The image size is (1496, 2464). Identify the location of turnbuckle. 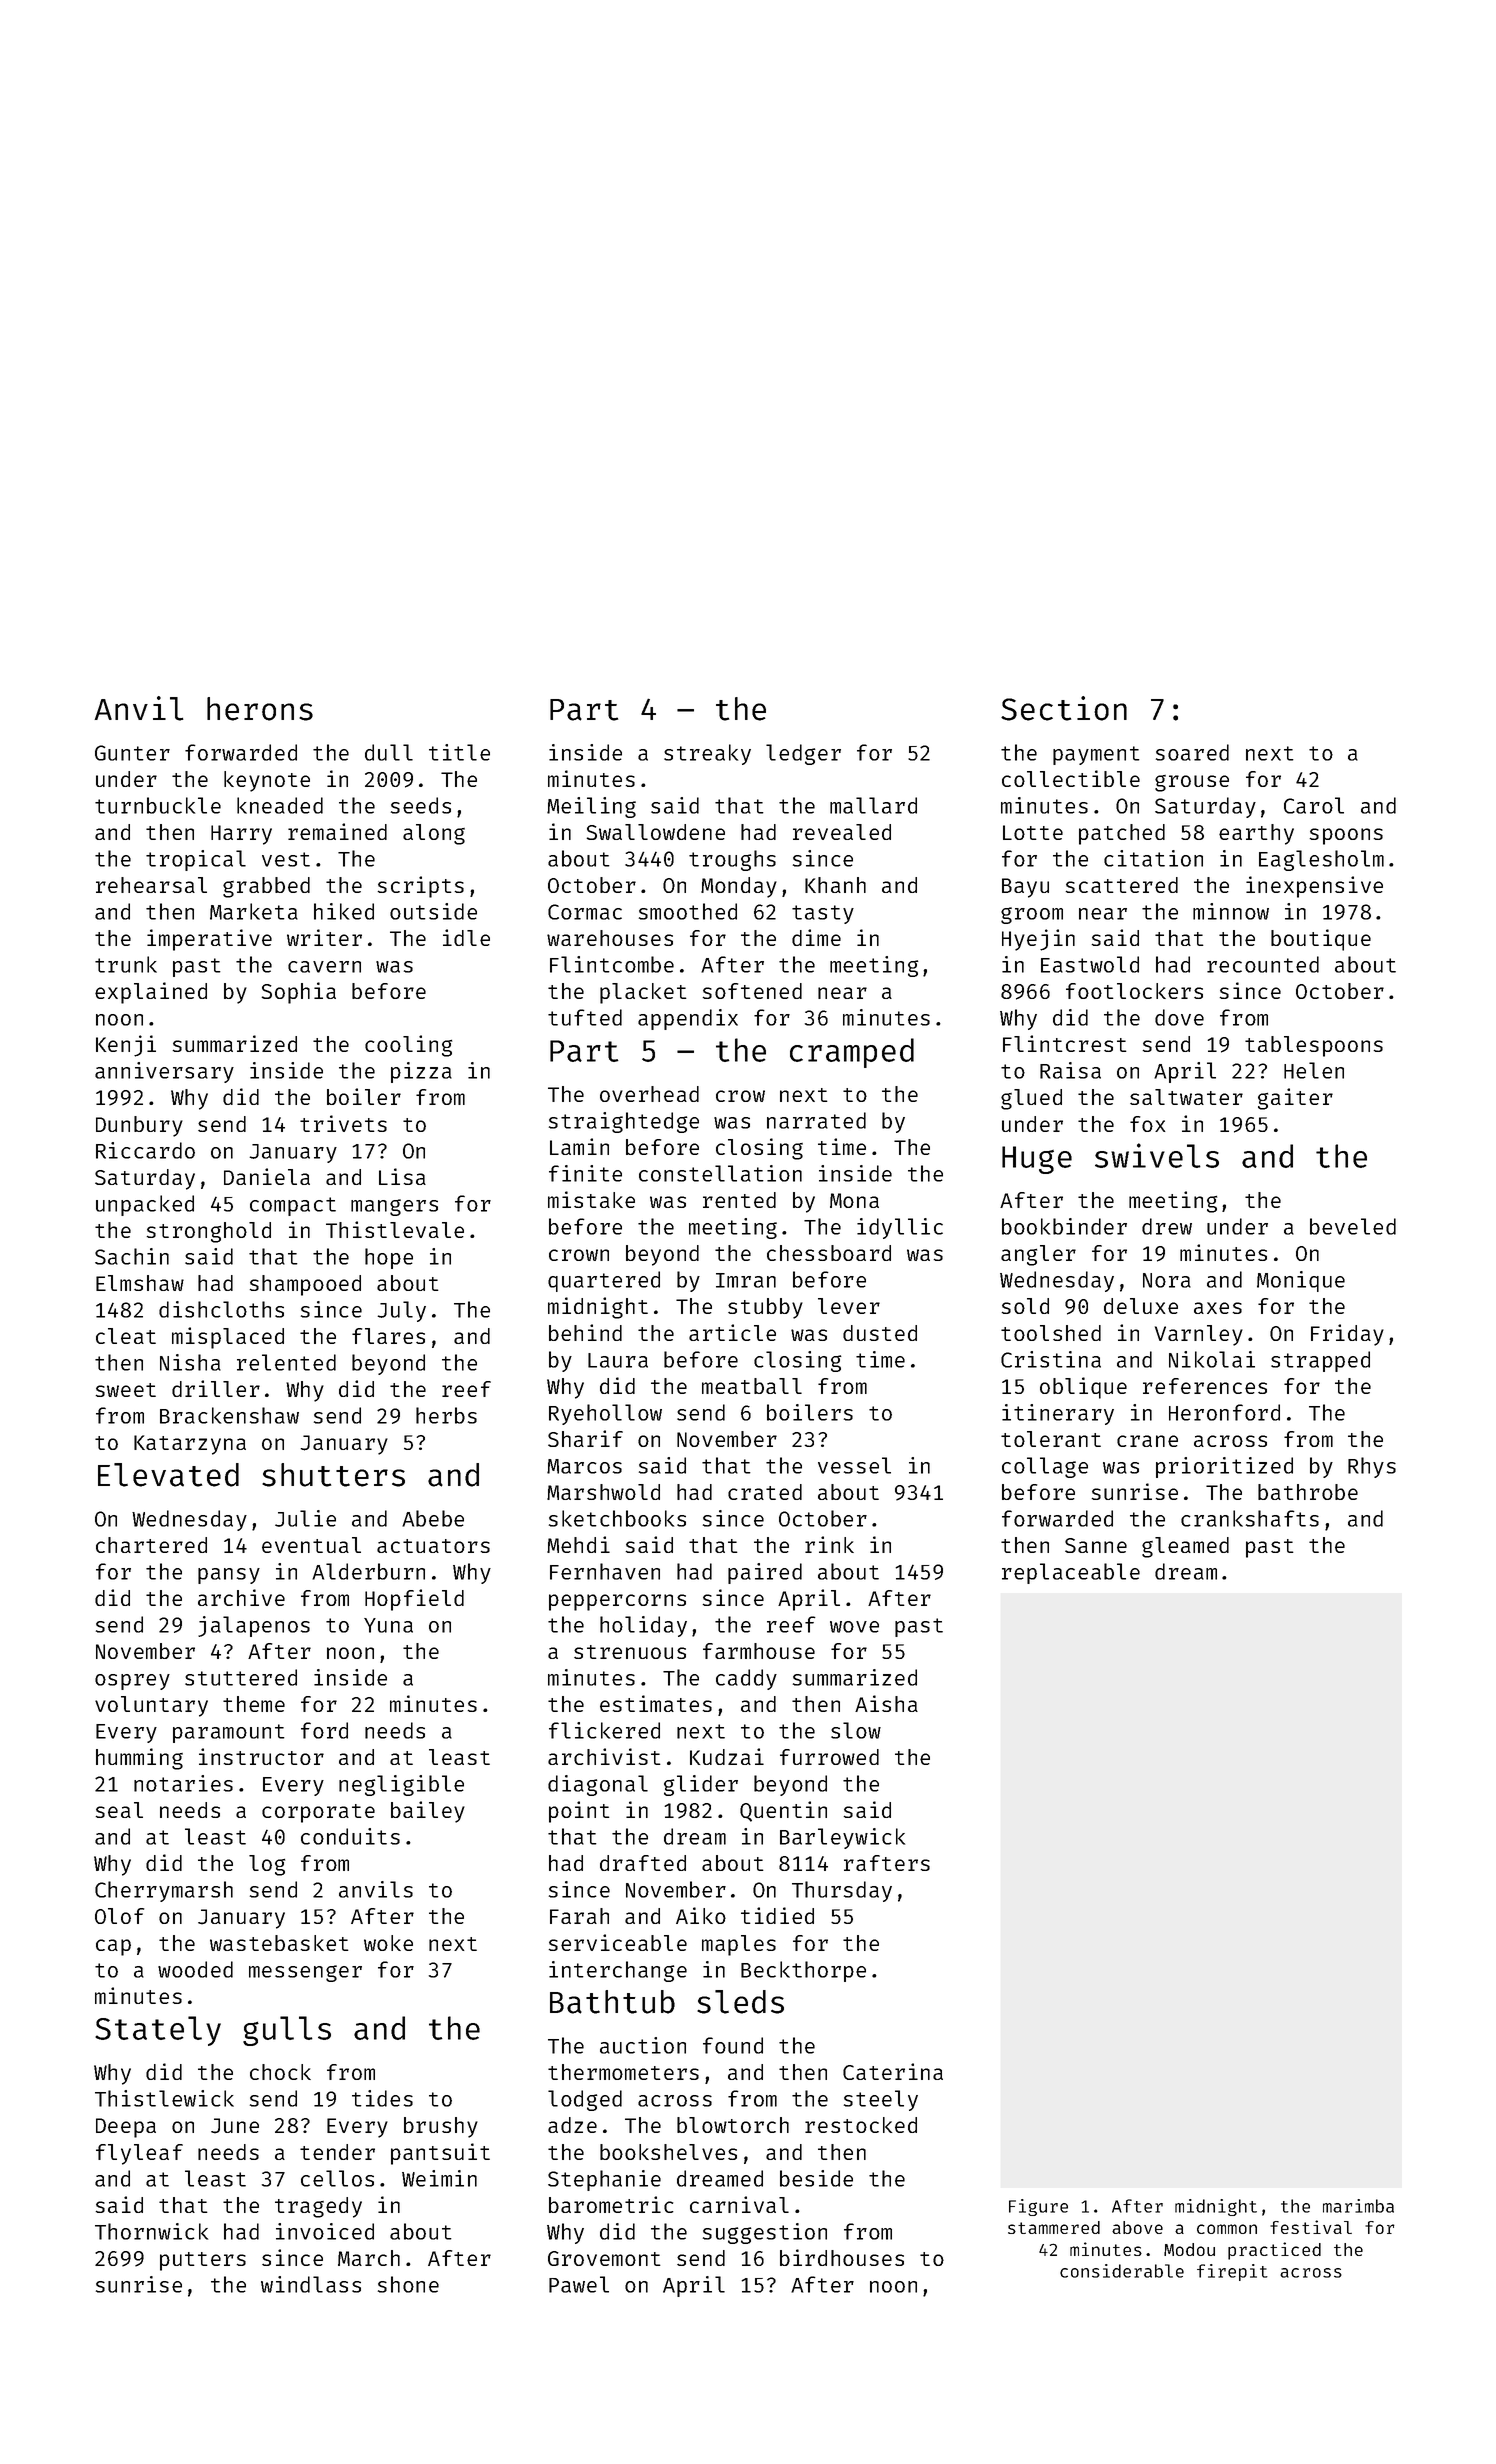
(158, 805).
